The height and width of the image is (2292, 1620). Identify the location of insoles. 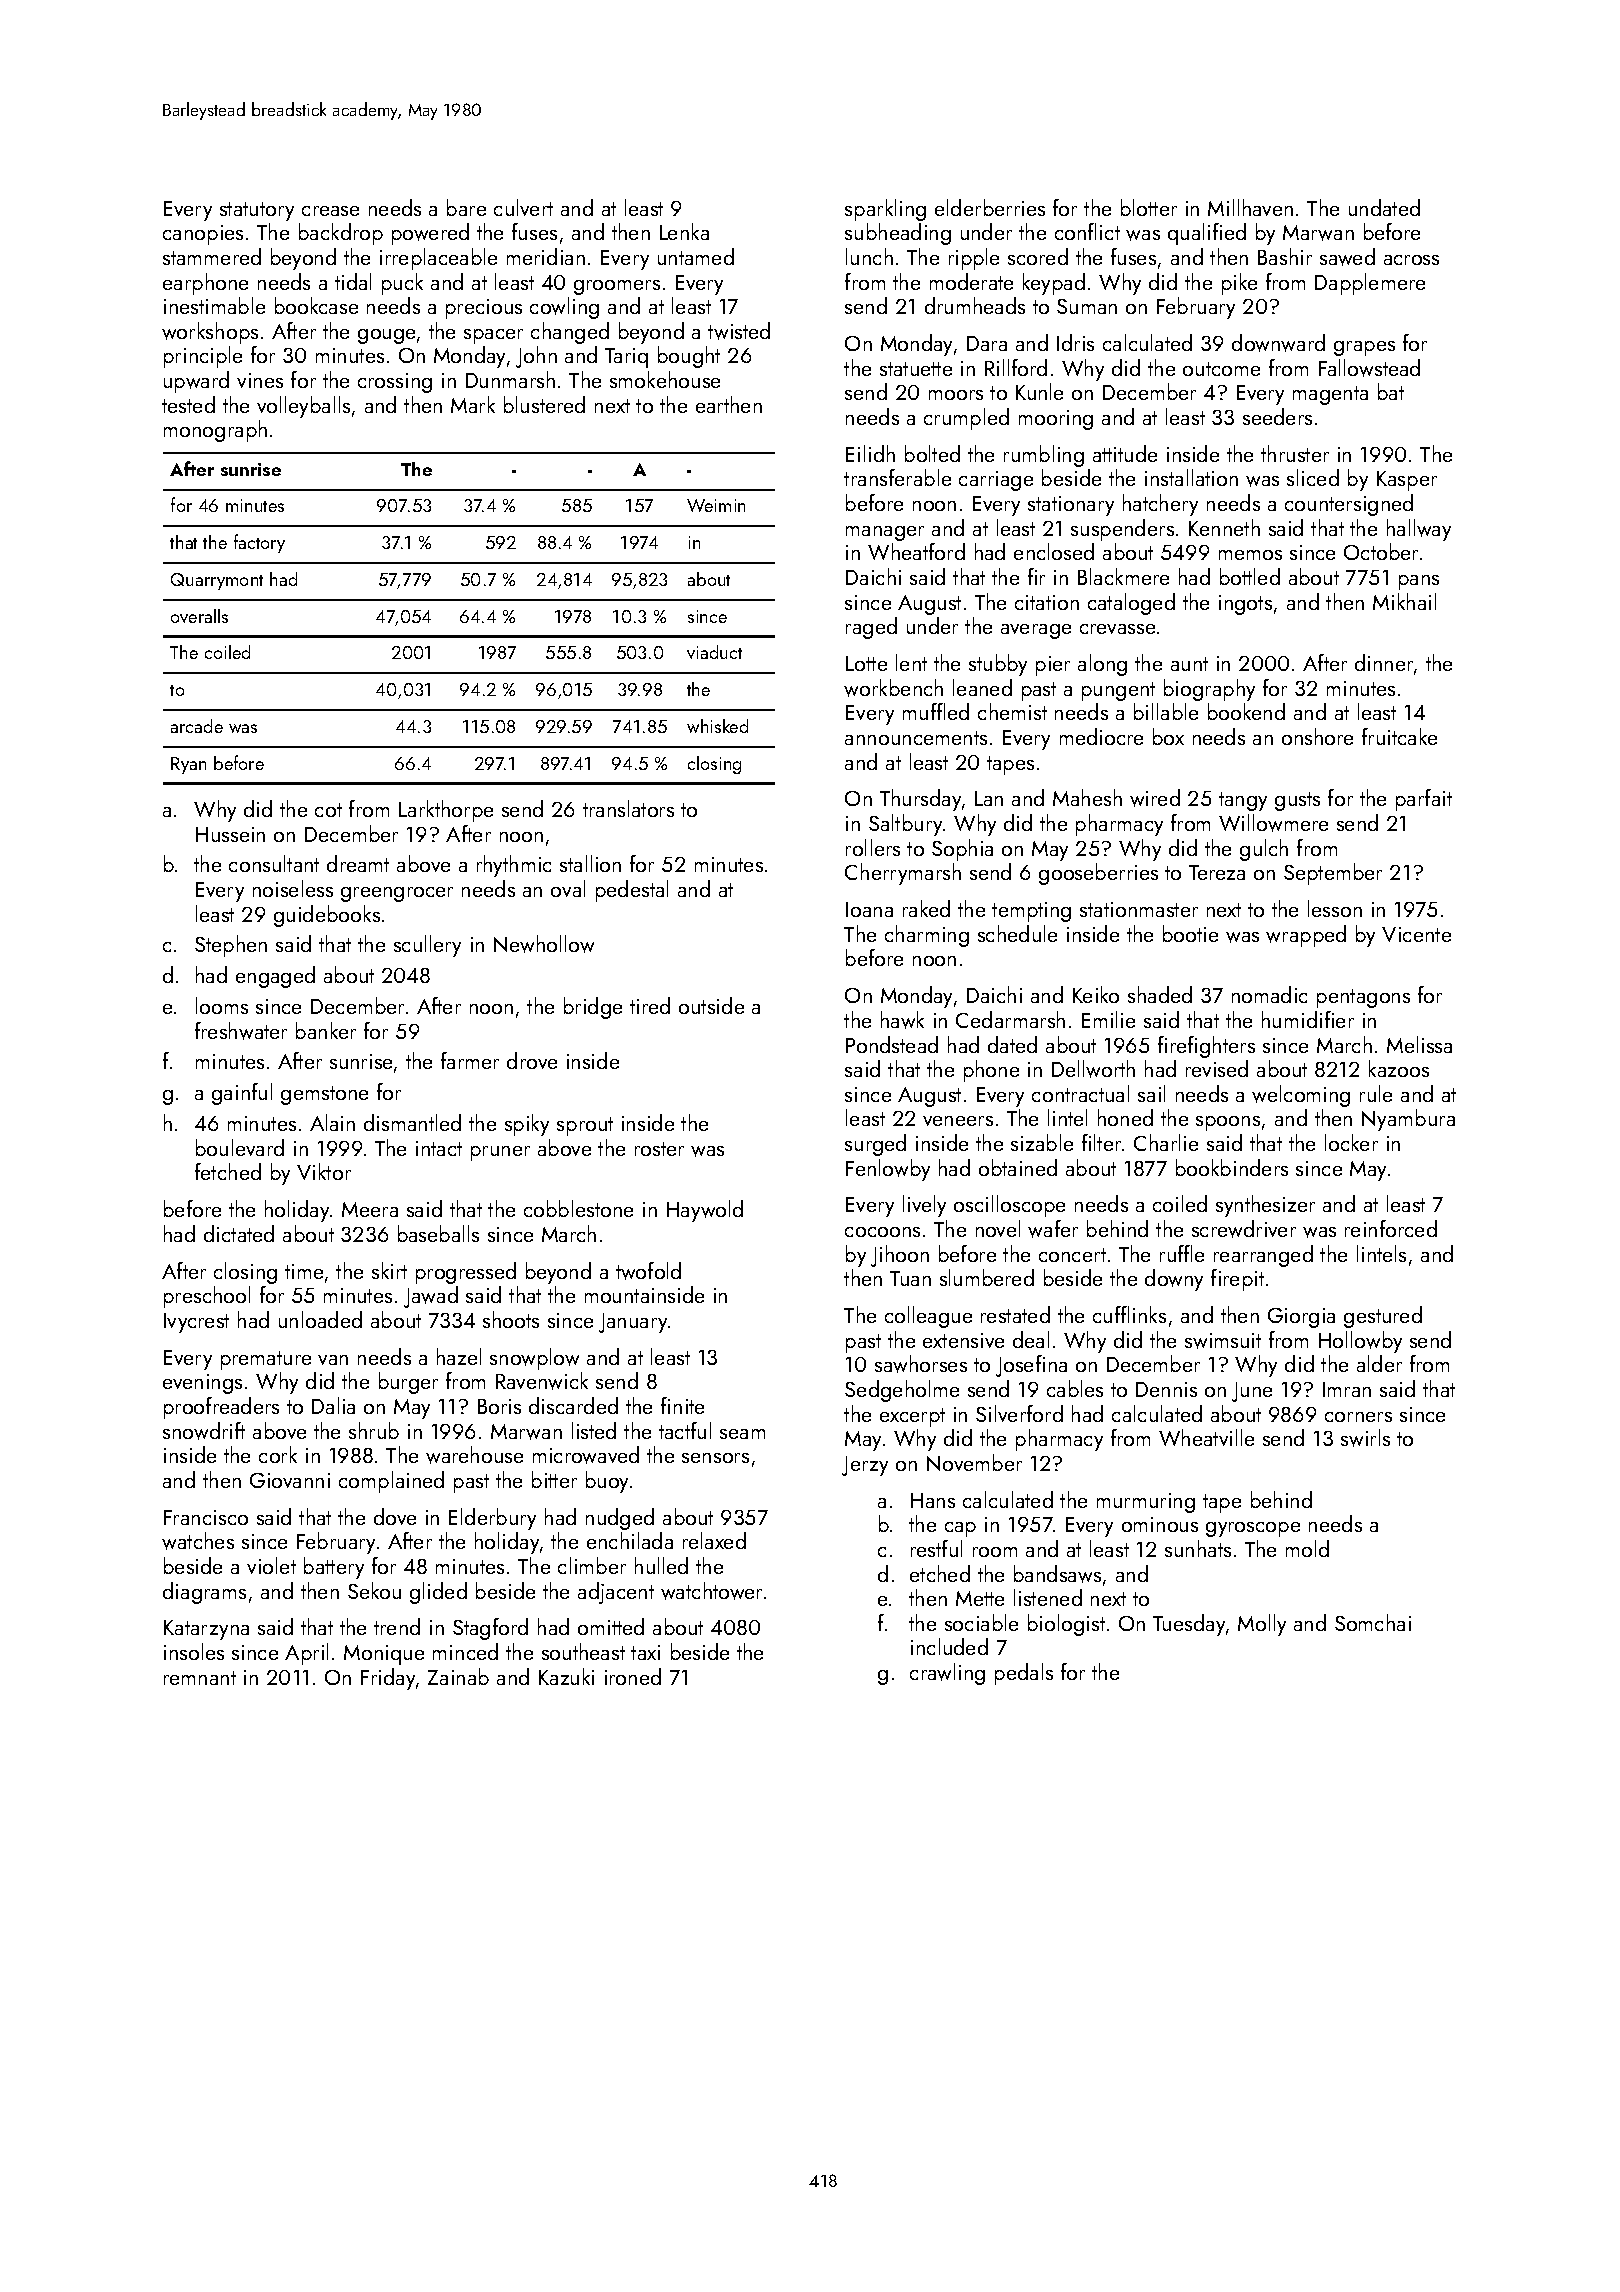
(194, 1651).
